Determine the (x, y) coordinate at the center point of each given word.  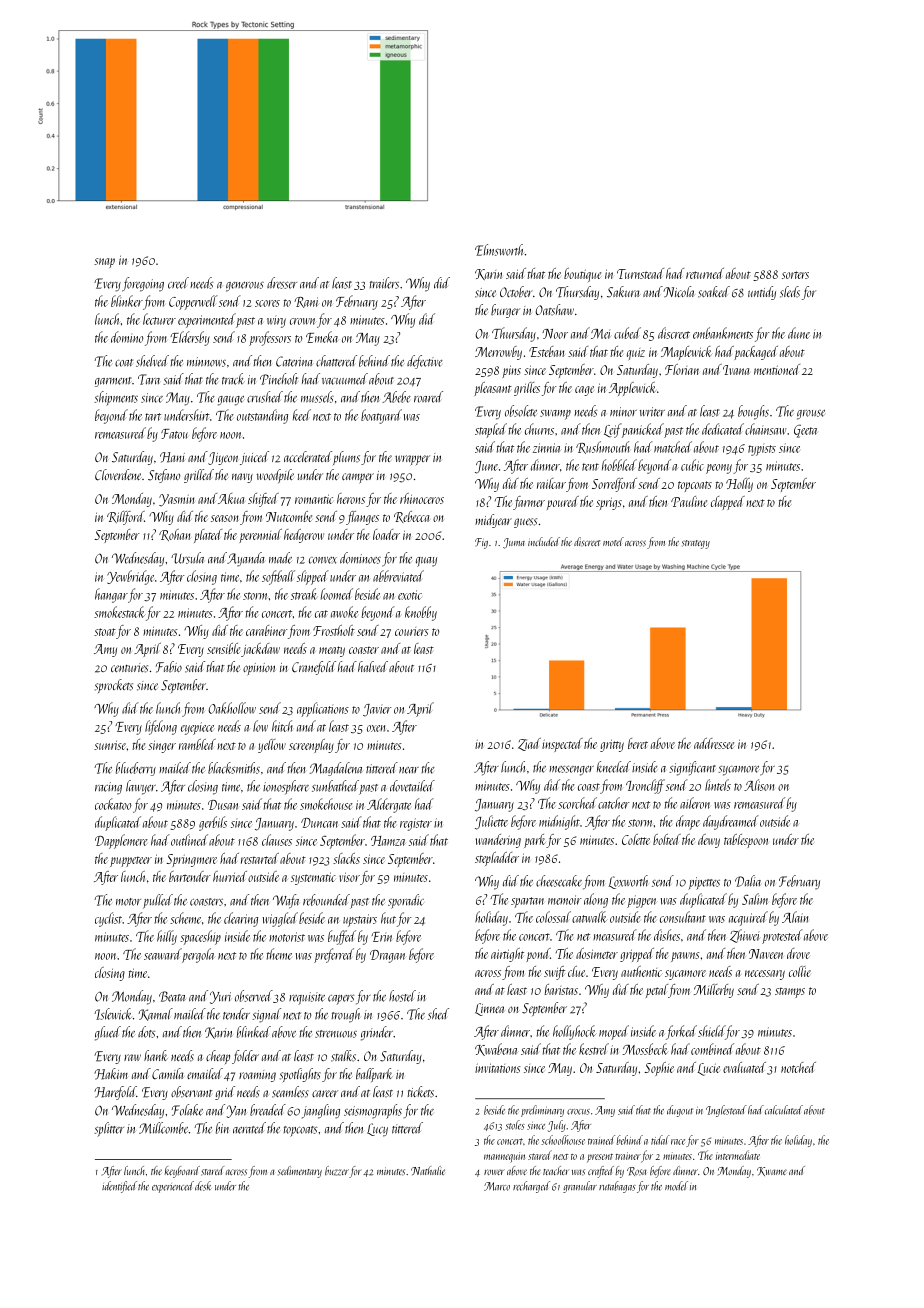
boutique (582, 275)
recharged (531, 1187)
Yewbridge (130, 577)
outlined (189, 840)
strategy (696, 544)
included (544, 541)
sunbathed (335, 786)
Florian (682, 369)
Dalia (748, 881)
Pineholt (279, 379)
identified (119, 1187)
